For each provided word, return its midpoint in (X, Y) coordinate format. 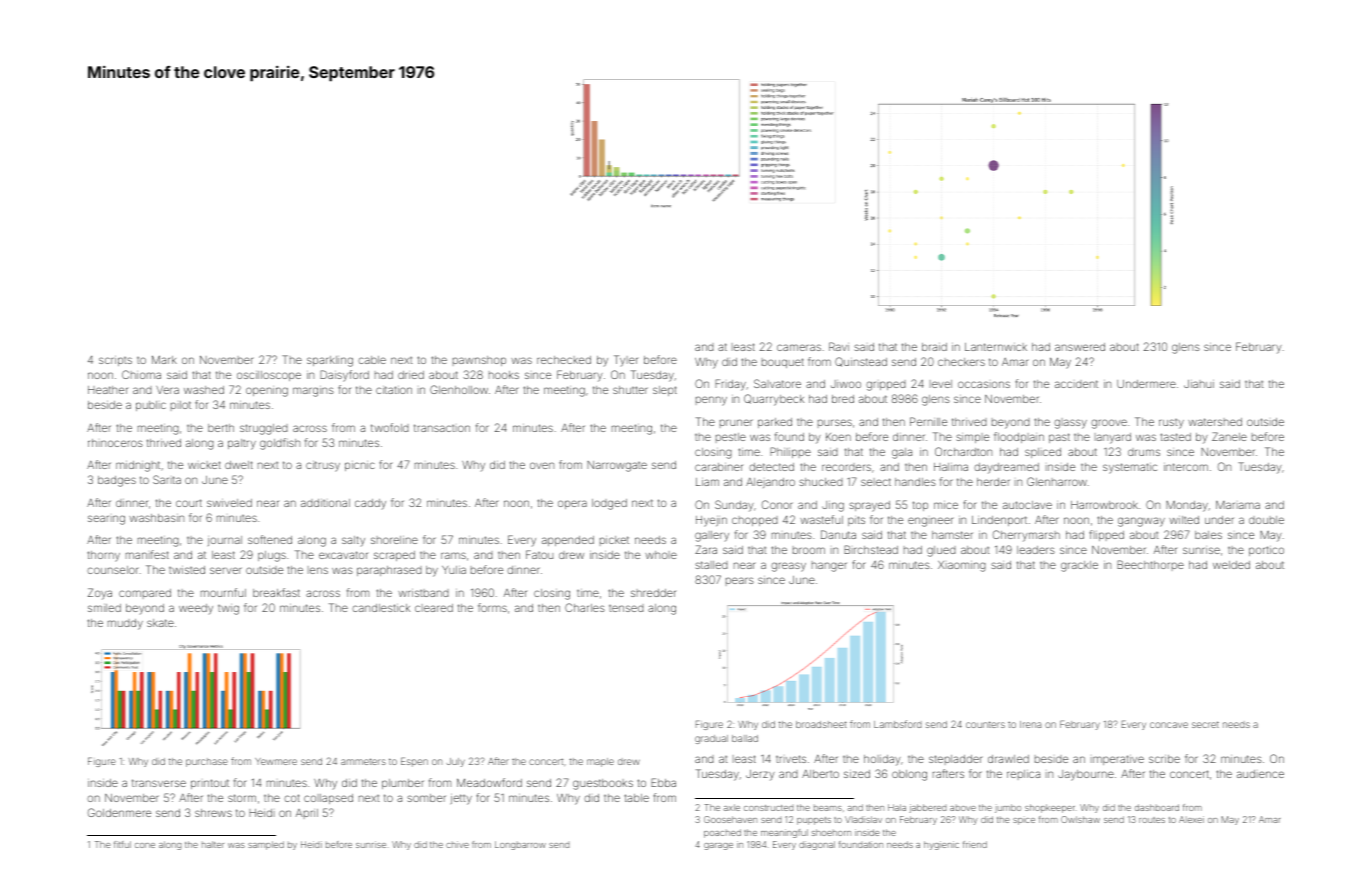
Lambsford (898, 724)
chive (457, 844)
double (1266, 520)
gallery (712, 536)
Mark (164, 359)
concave (1169, 725)
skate (160, 623)
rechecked (564, 360)
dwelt (239, 465)
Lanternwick (996, 347)
